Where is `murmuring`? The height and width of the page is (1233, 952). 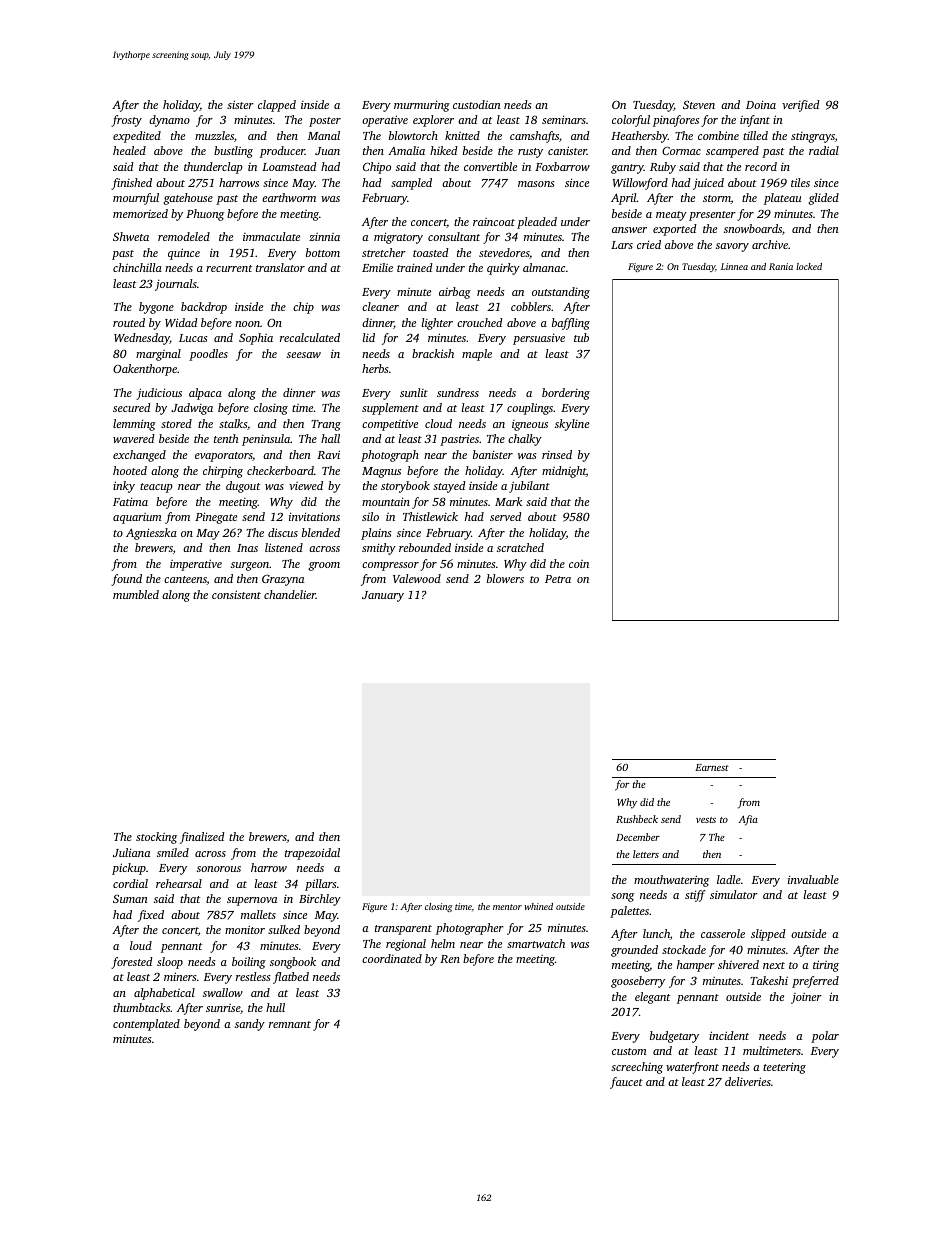
murmuring is located at coordinates (422, 106).
